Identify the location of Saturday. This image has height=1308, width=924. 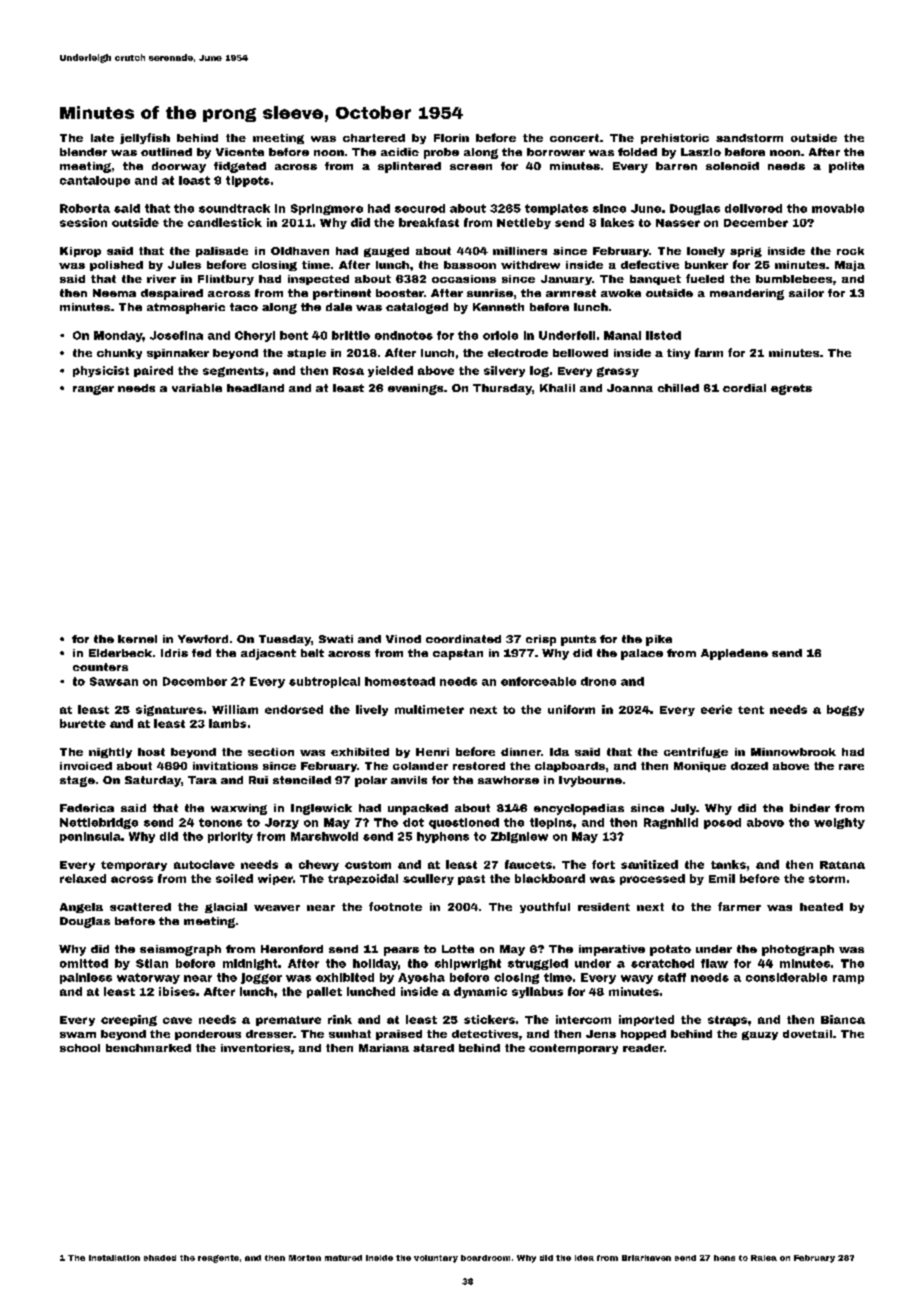
(153, 781).
